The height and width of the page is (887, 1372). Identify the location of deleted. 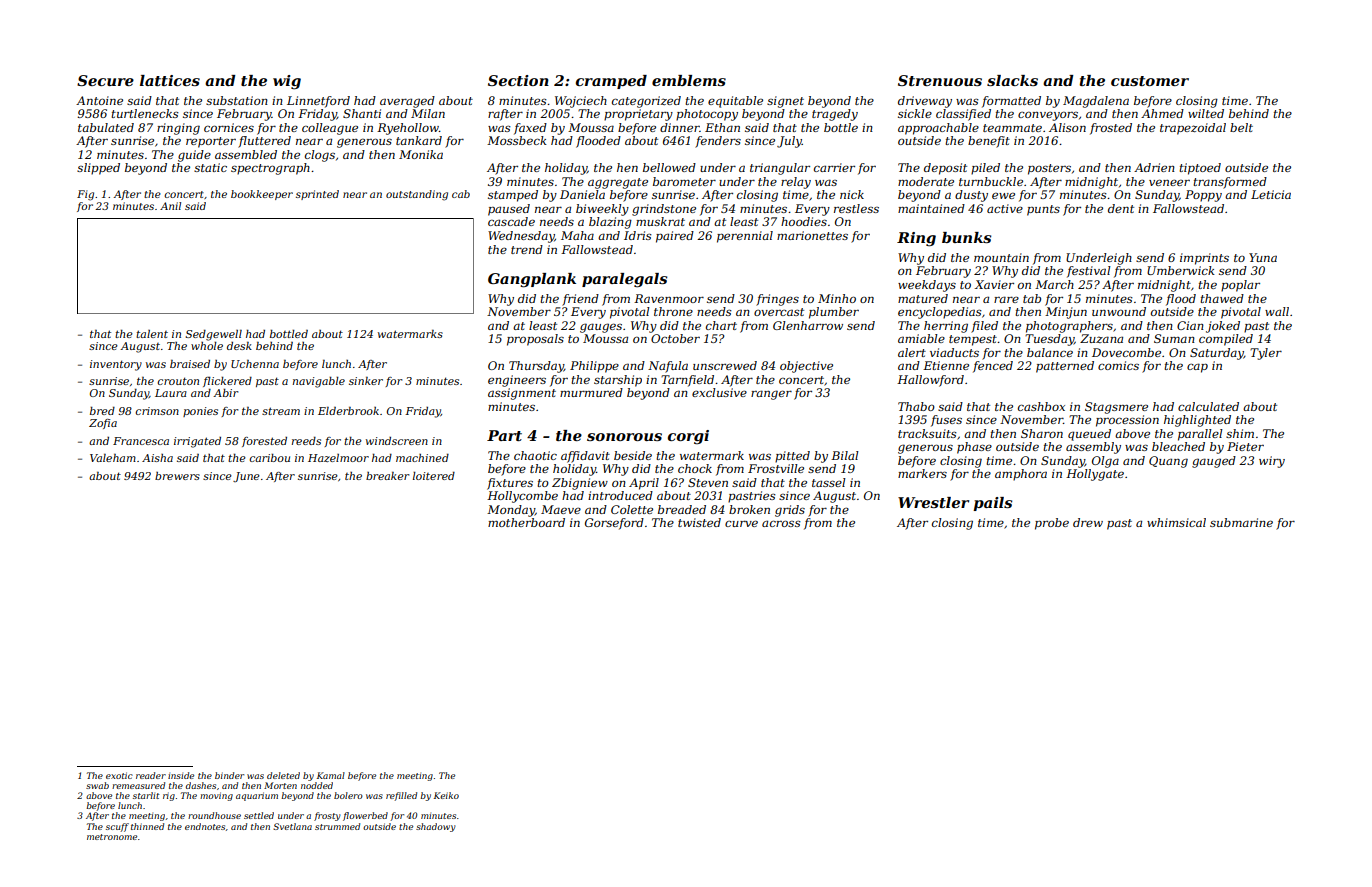
(283, 775).
